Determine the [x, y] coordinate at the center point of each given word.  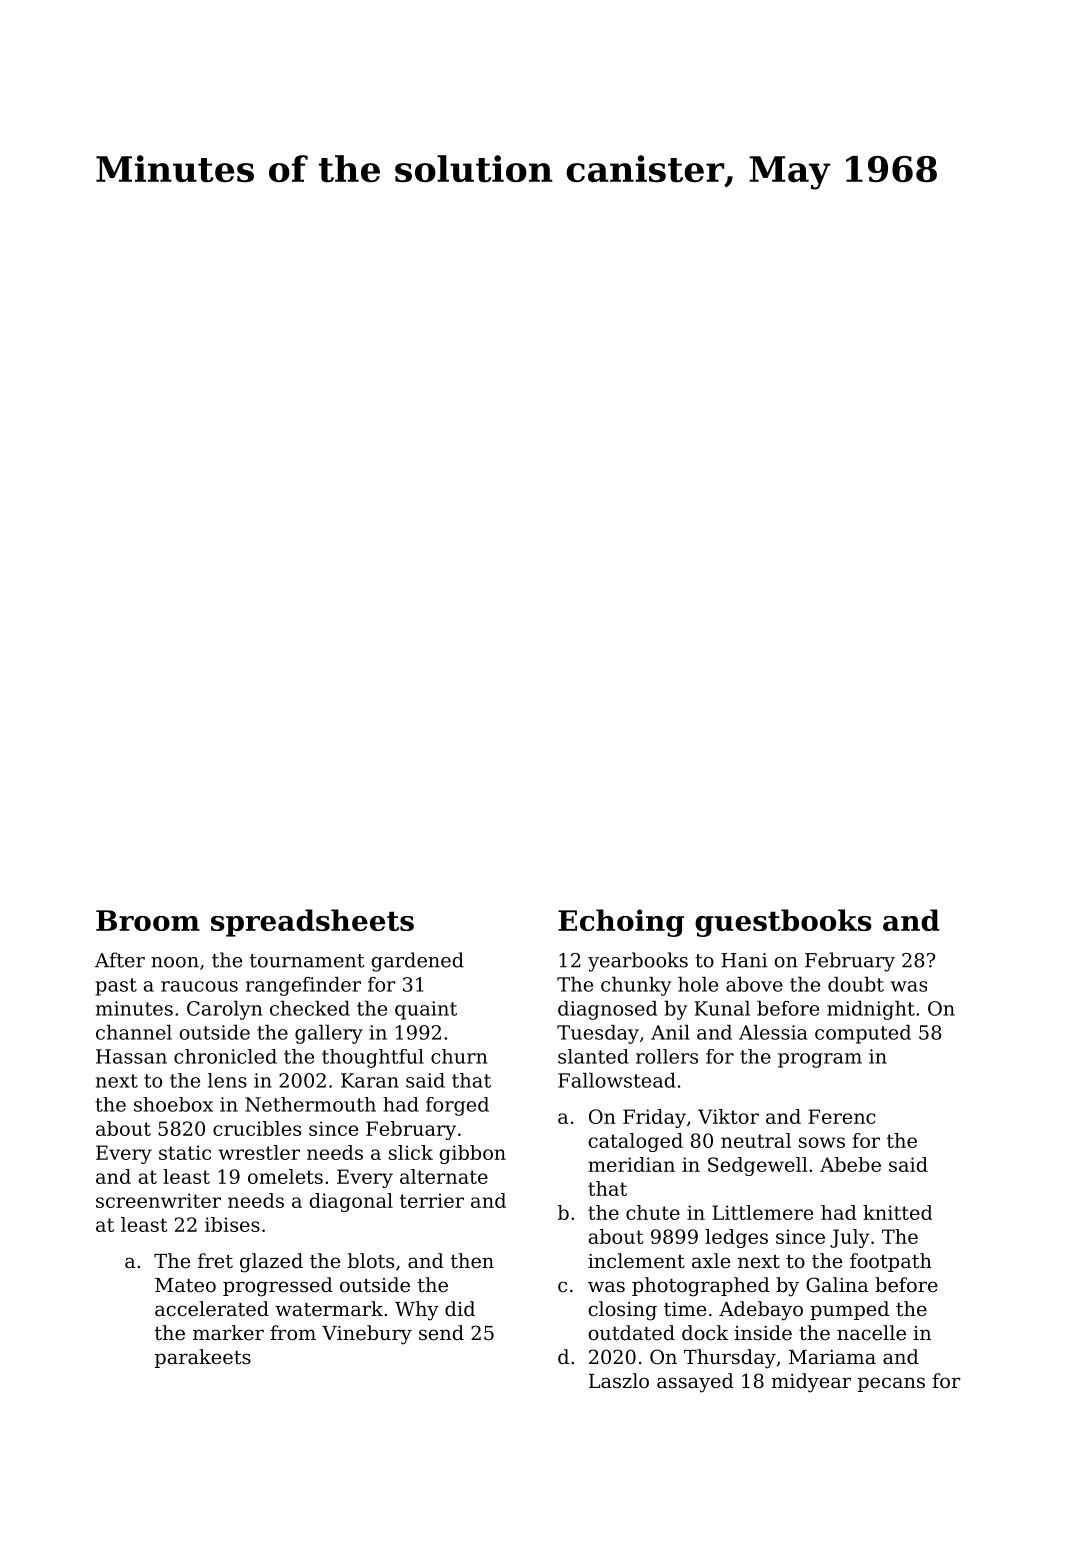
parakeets [203, 1358]
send [441, 1333]
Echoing [621, 923]
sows [822, 1142]
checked [310, 1008]
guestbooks [783, 923]
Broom [148, 920]
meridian [631, 1164]
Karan [370, 1080]
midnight [871, 1010]
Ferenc [841, 1116]
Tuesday [598, 1034]
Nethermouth [310, 1104]
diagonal [351, 1202]
